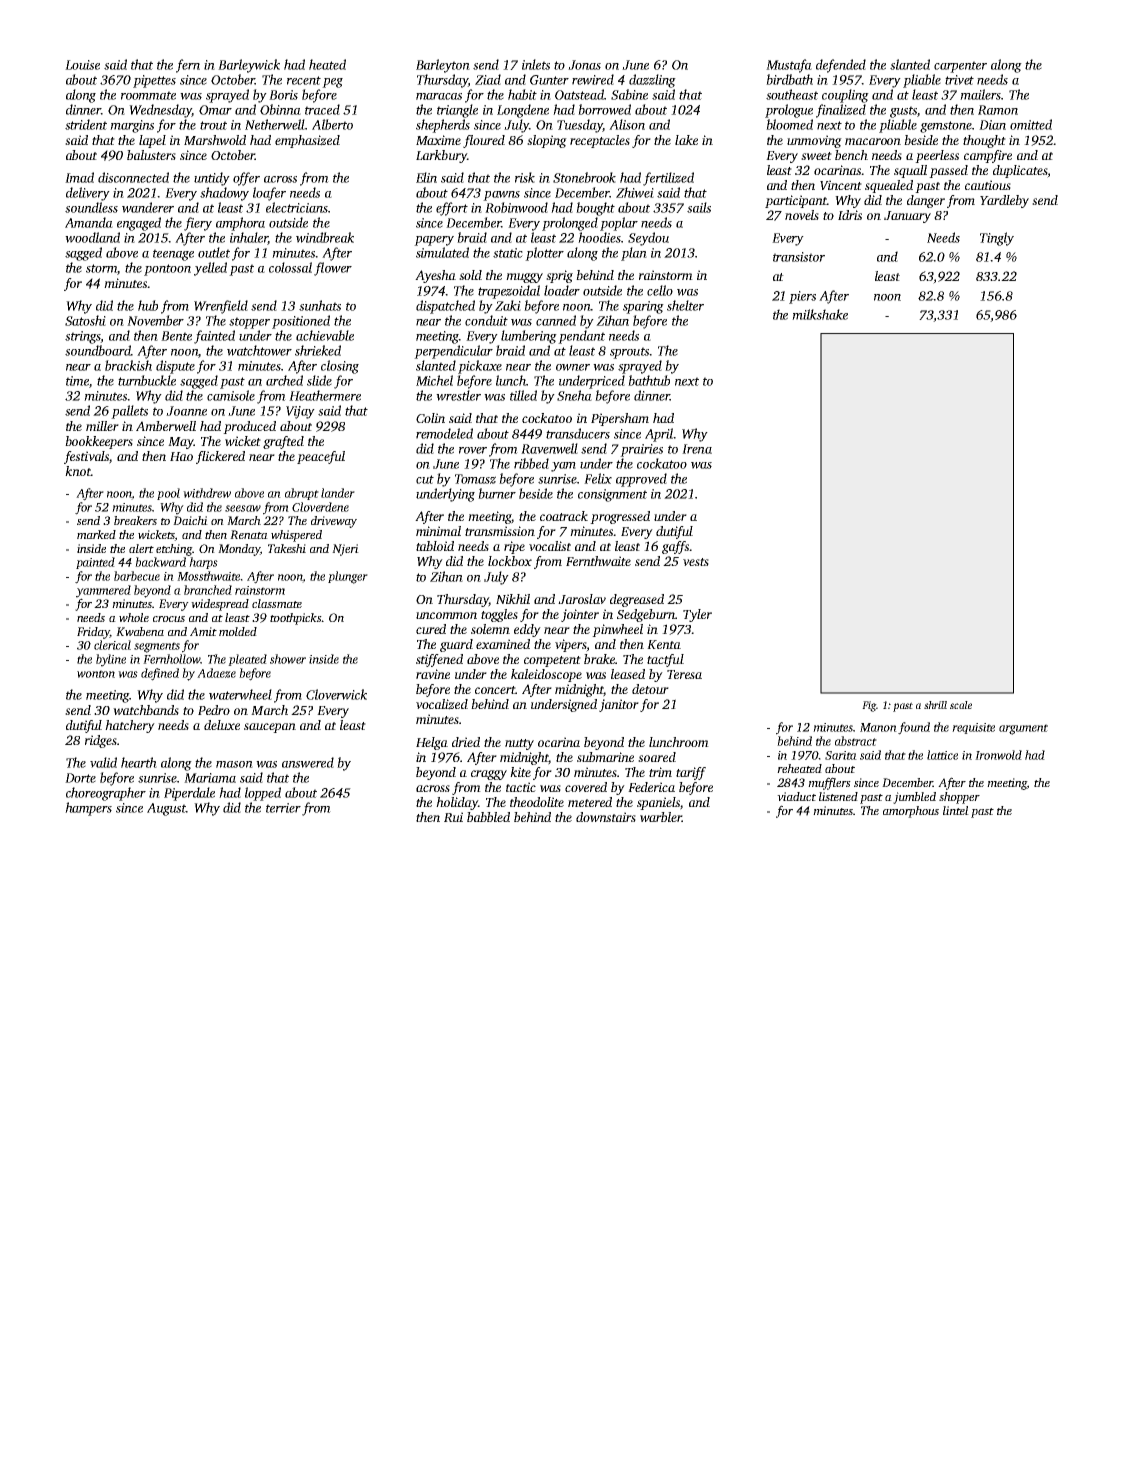 This screenshot has width=1134, height=1468. Describe the element at coordinates (438, 531) in the screenshot. I see `minimal` at that location.
